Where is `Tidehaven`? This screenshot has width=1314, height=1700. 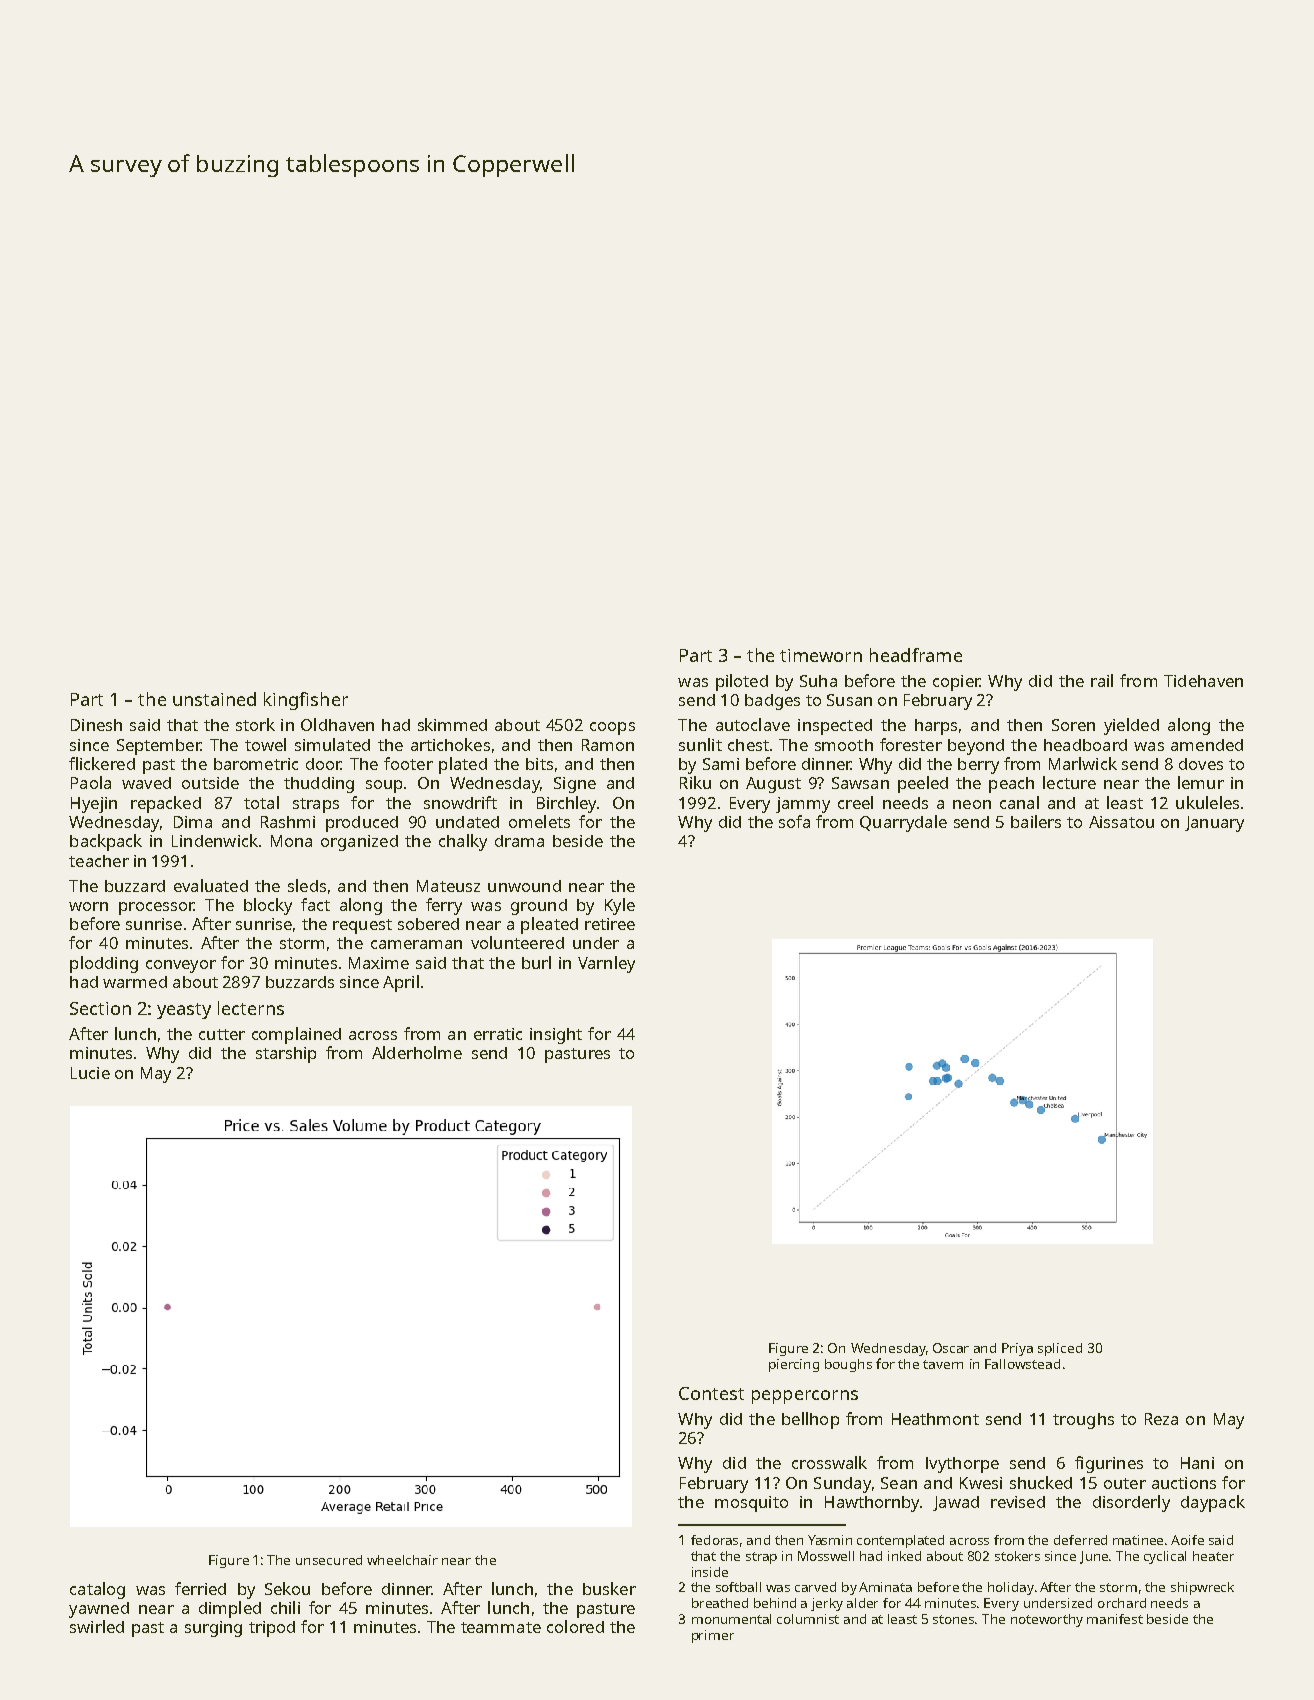
Tidehaven is located at coordinates (1203, 681).
